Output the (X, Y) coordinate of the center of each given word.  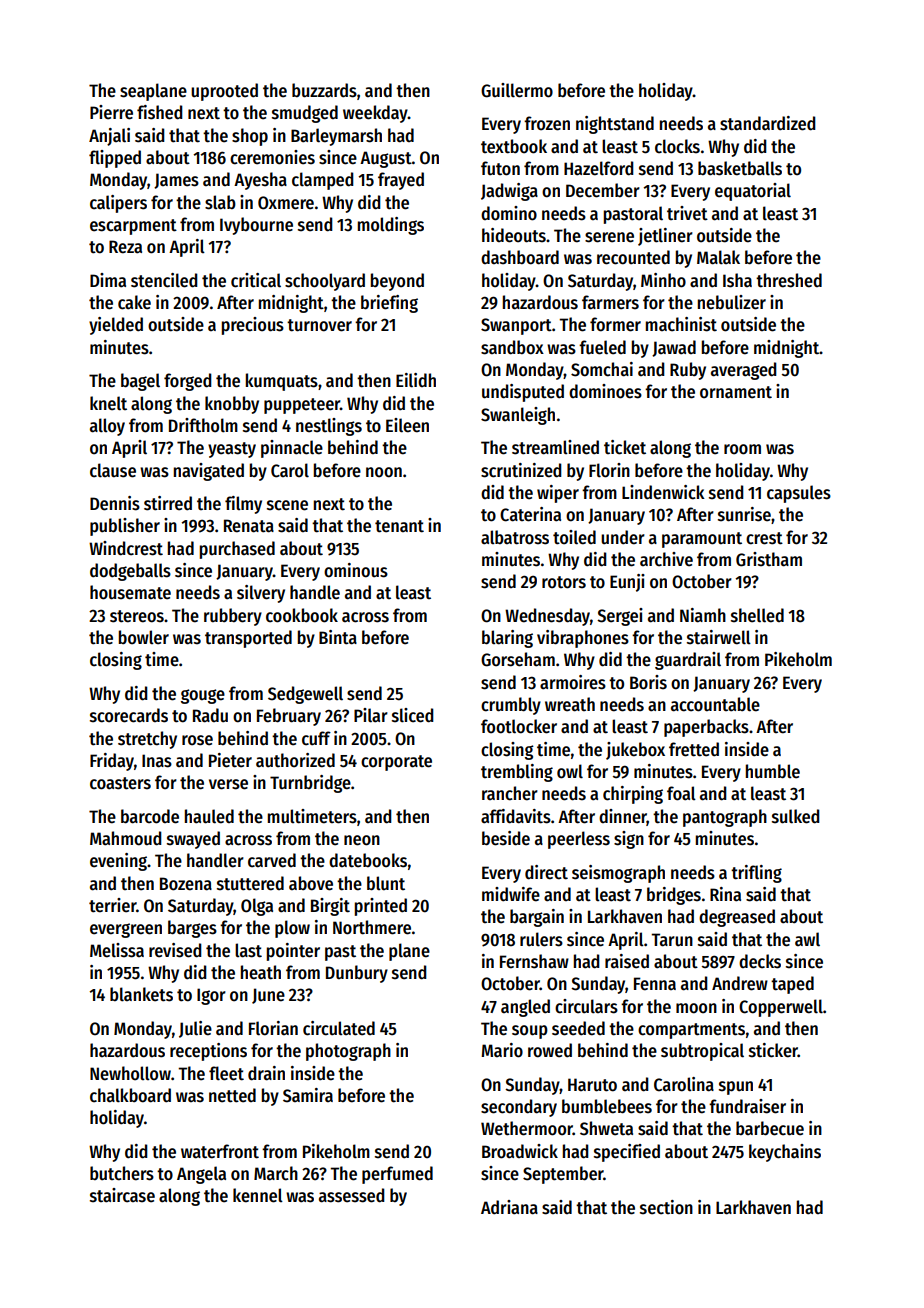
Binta (338, 637)
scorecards (129, 715)
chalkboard (130, 1095)
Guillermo (517, 90)
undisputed (523, 393)
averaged (744, 371)
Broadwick (520, 1151)
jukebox (635, 751)
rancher (510, 793)
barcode (150, 816)
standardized (768, 123)
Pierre (111, 112)
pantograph (725, 818)
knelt (108, 403)
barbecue (770, 1128)
